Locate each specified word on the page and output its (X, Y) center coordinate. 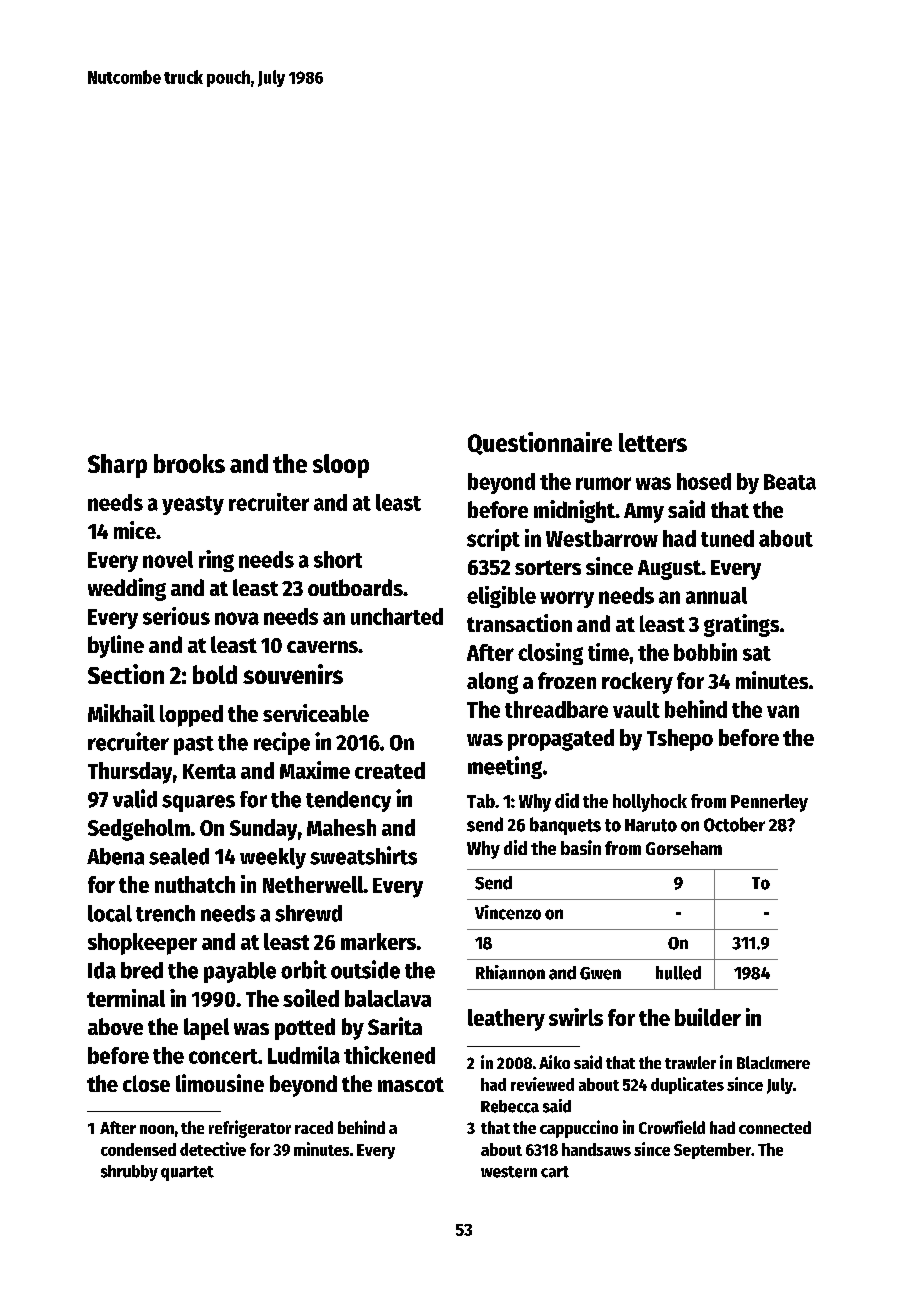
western (509, 1172)
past (194, 745)
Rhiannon (510, 972)
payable (240, 972)
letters (653, 442)
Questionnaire (540, 443)
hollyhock (650, 803)
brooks (189, 463)
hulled (678, 973)
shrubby (129, 1173)
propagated (561, 740)
